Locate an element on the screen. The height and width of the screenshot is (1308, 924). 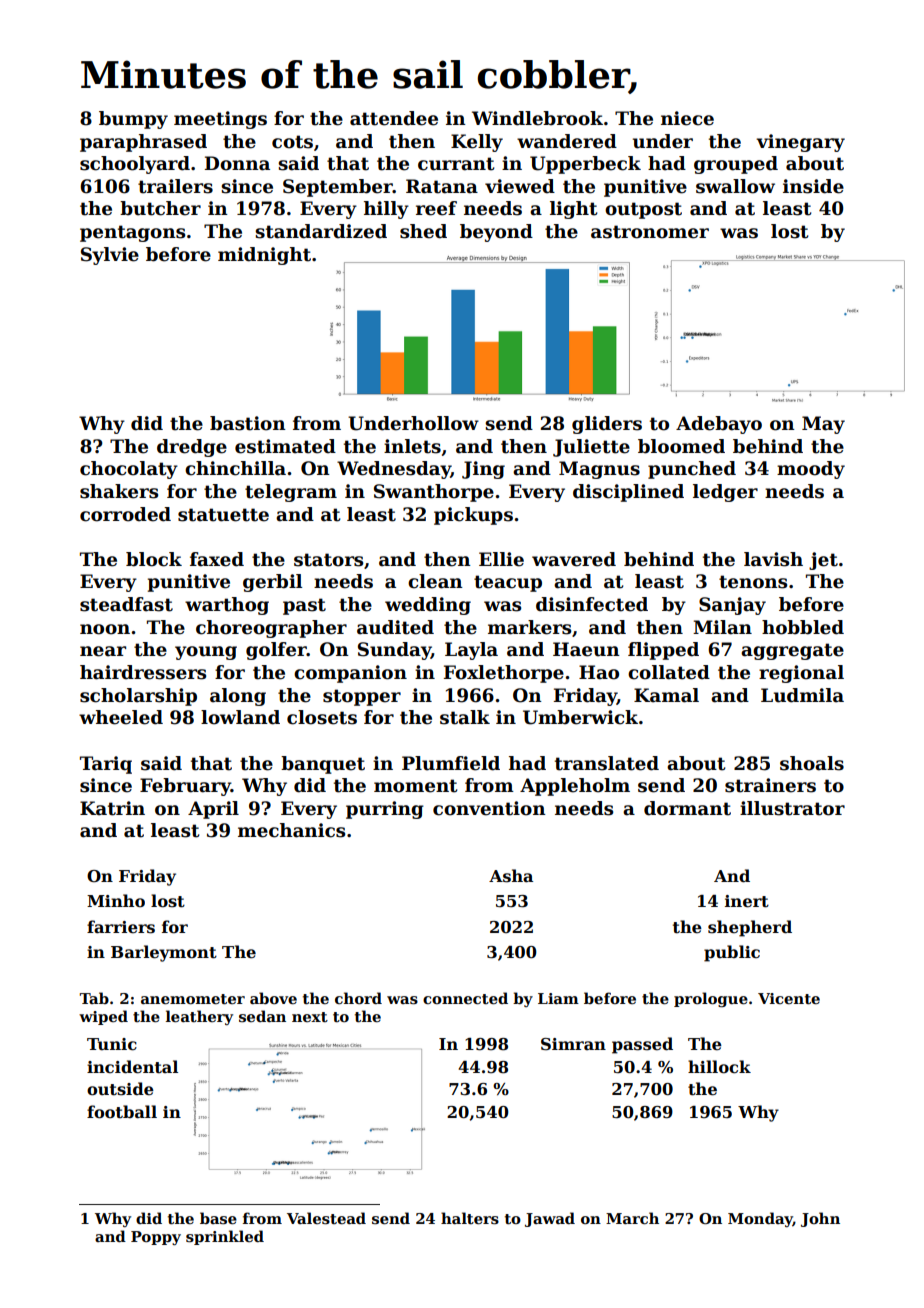
Windlebrook is located at coordinates (537, 118).
